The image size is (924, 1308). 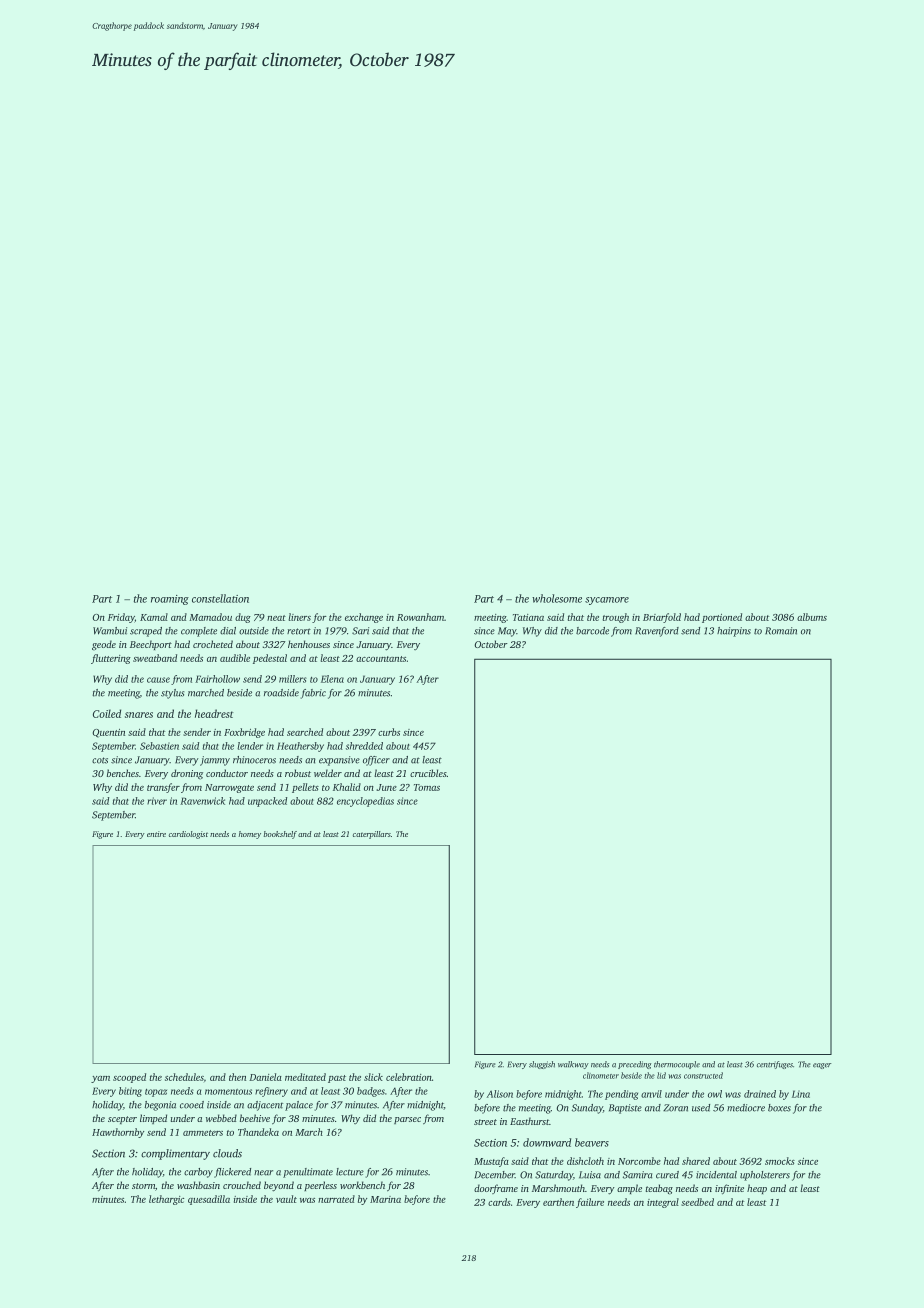 I want to click on cots, so click(x=100, y=760).
